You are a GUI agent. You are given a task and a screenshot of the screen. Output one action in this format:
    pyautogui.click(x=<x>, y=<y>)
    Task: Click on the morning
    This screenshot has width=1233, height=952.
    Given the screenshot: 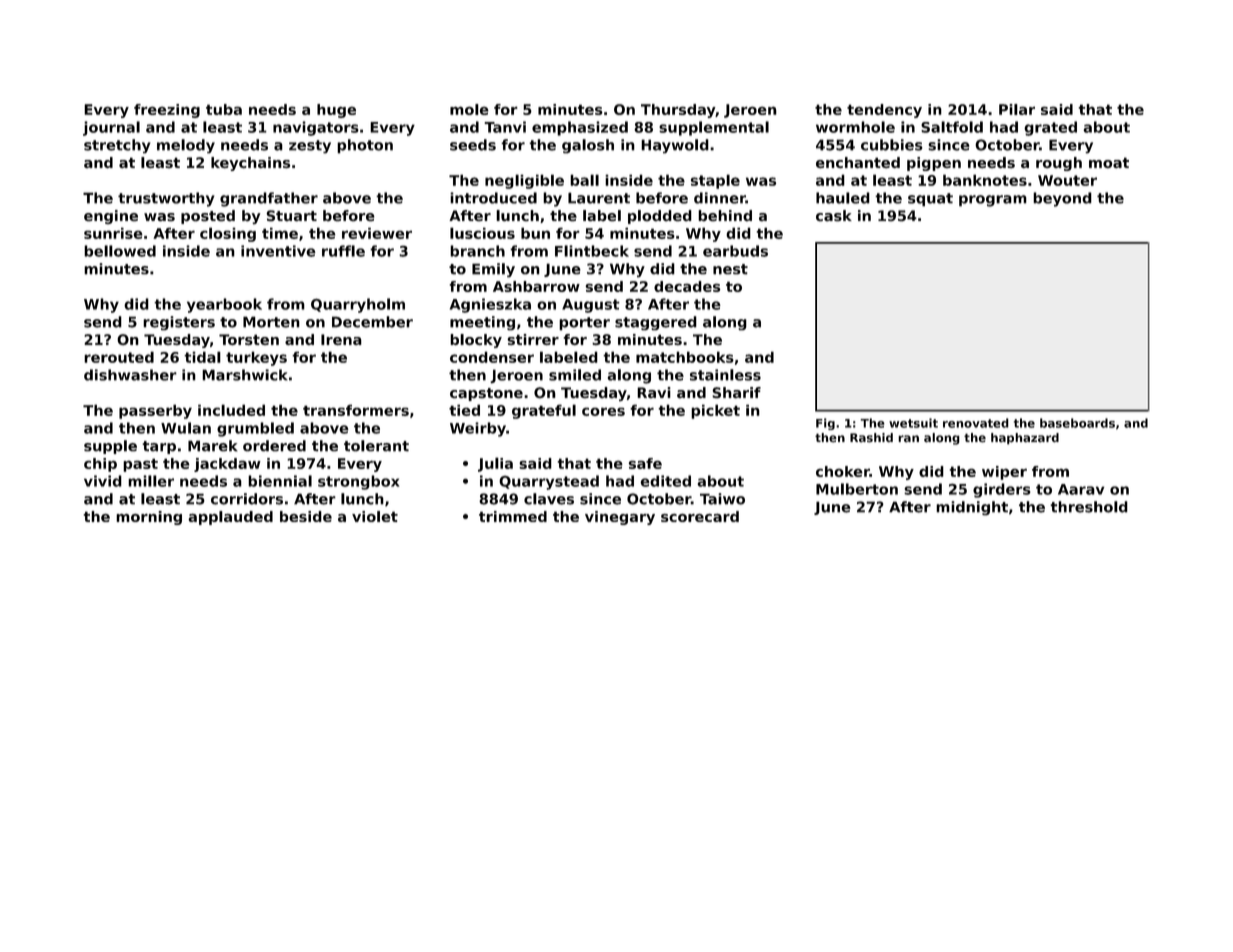 What is the action you would take?
    pyautogui.click(x=149, y=518)
